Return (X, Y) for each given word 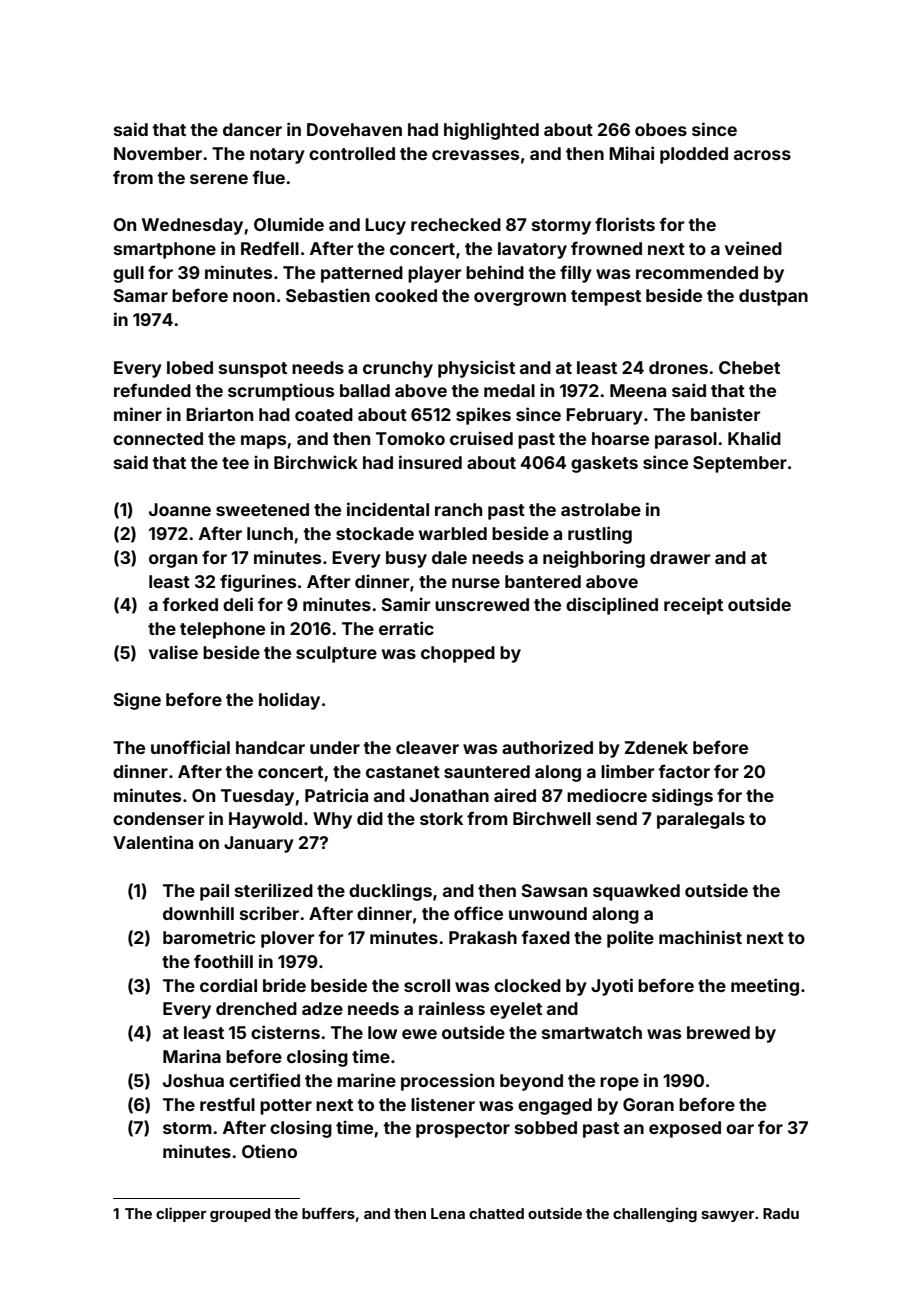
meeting (765, 987)
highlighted (491, 131)
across (762, 155)
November (158, 153)
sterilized (274, 890)
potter (286, 1107)
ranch (458, 509)
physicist (476, 369)
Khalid (754, 438)
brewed (718, 1032)
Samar (140, 295)
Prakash (483, 937)
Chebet (749, 367)
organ (173, 561)
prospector (463, 1130)
